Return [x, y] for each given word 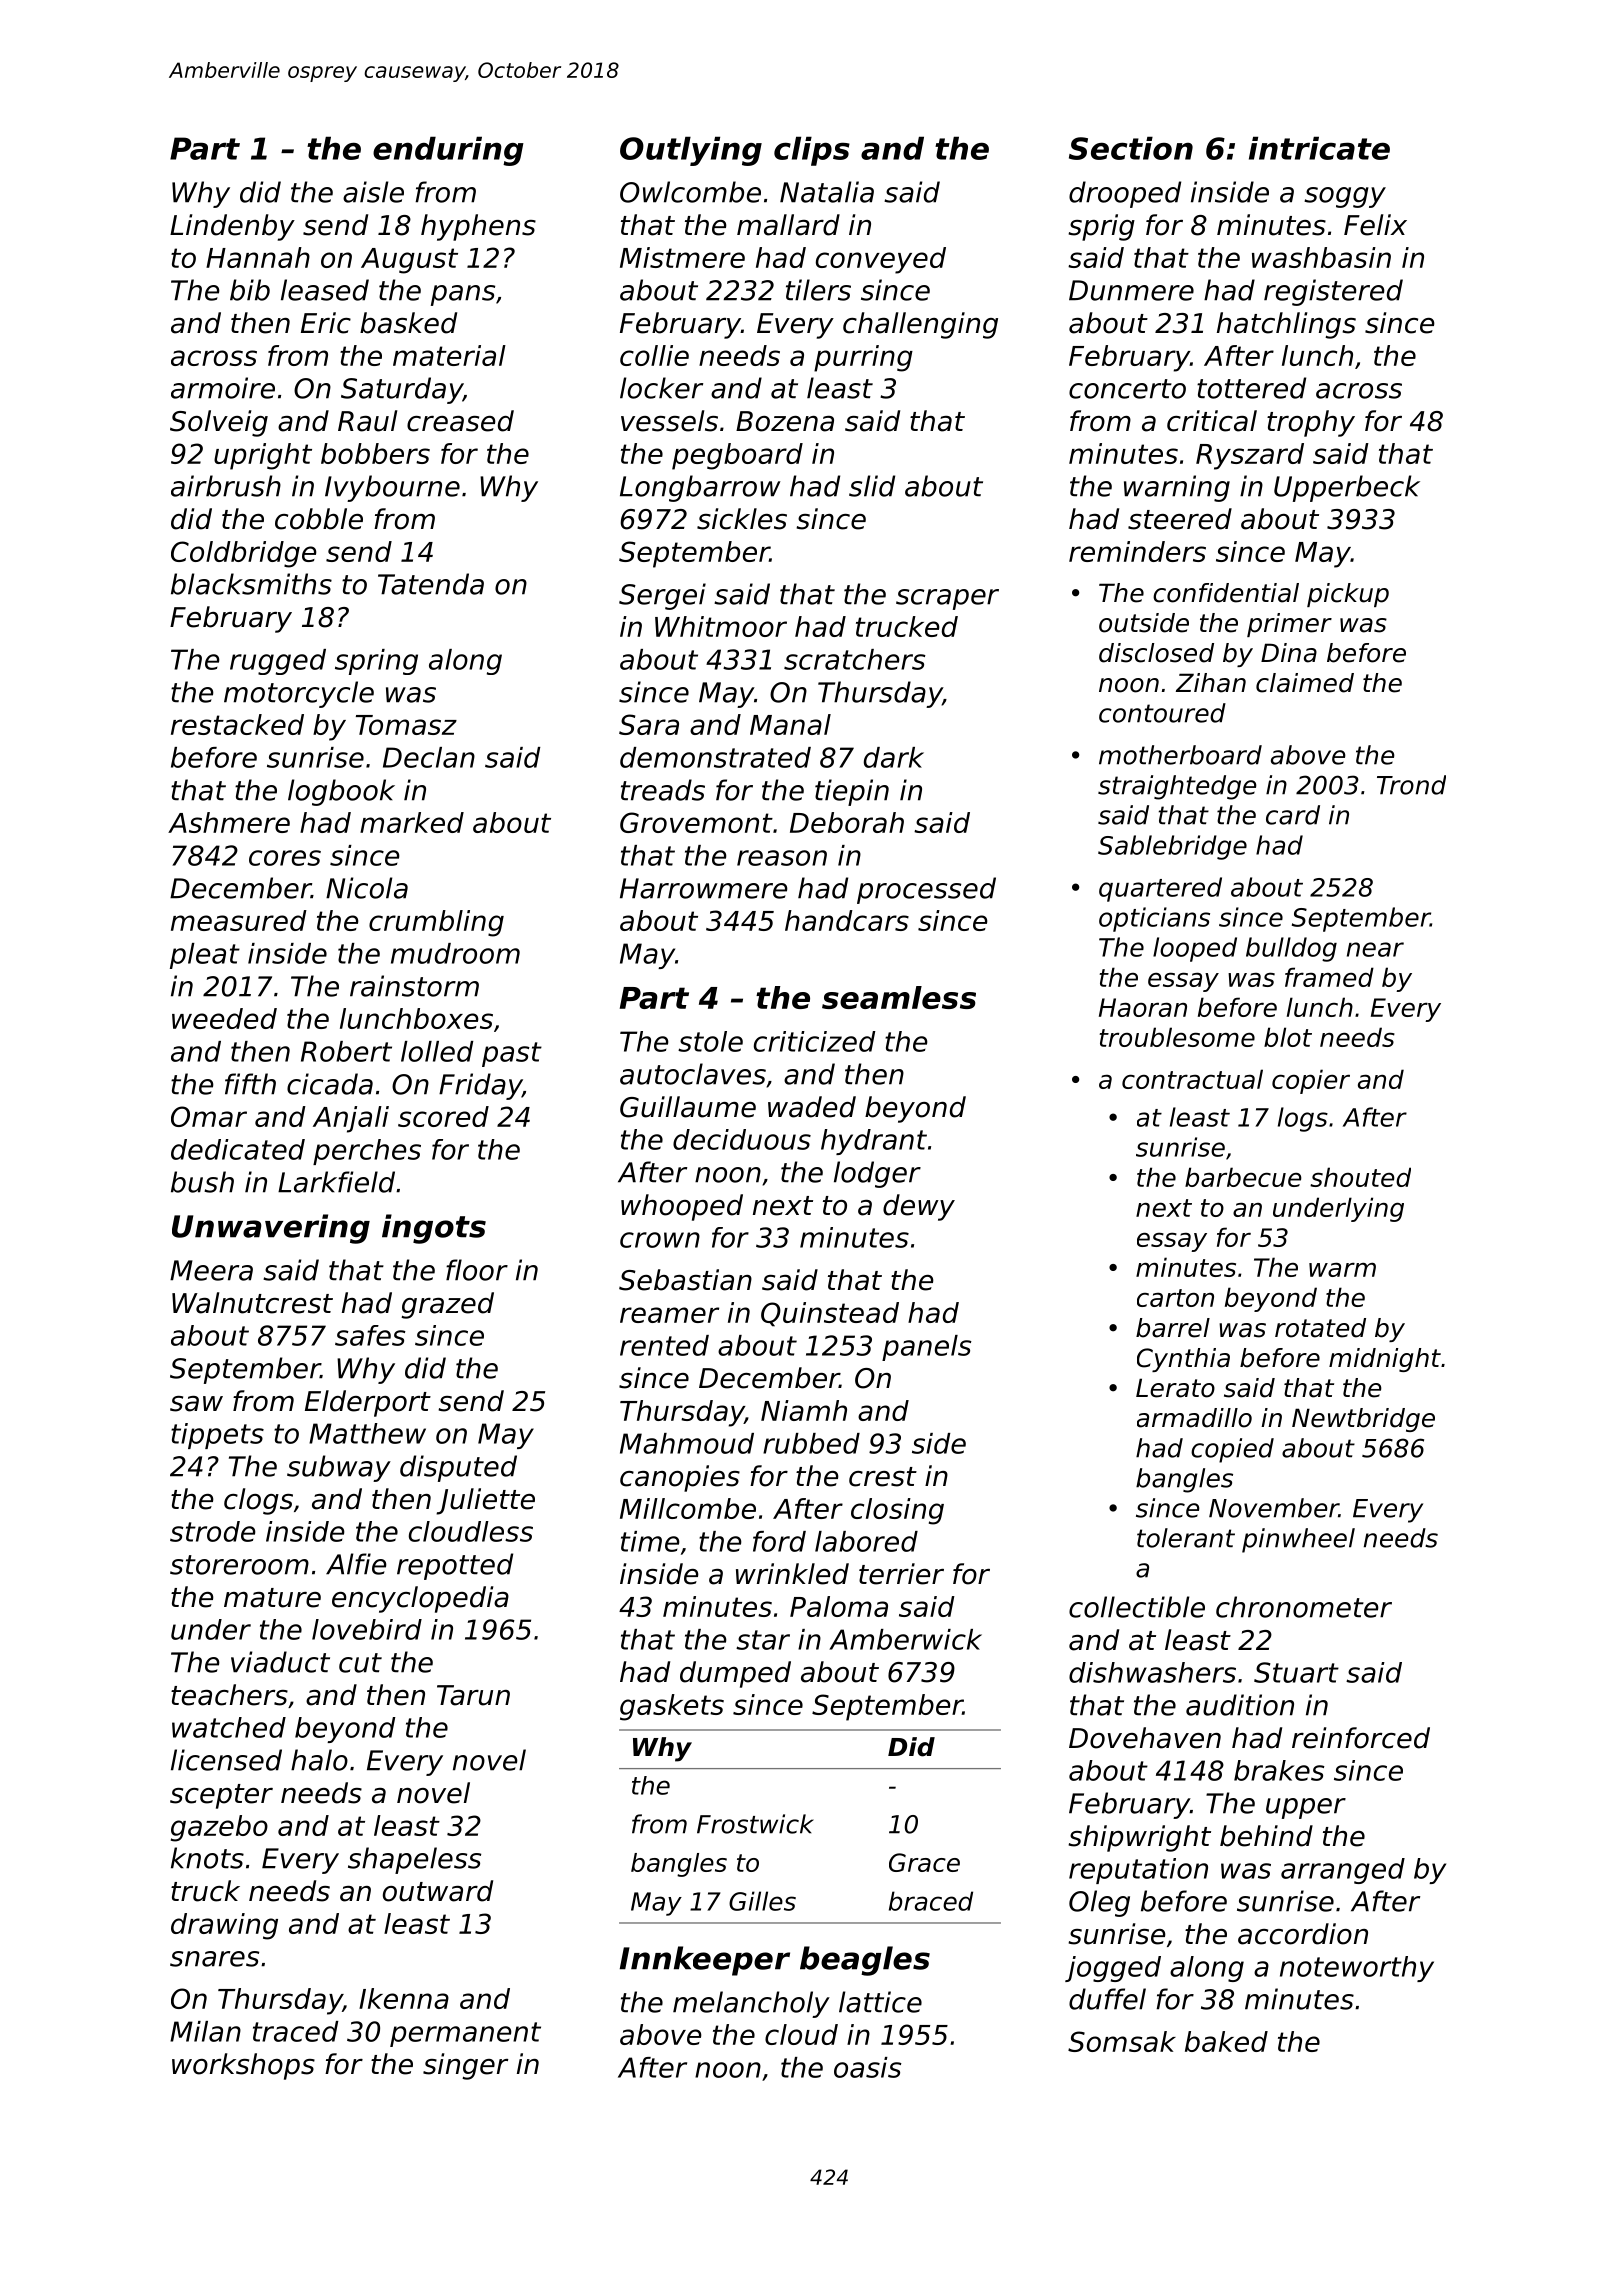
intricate [1319, 148]
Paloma [839, 1606]
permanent [465, 2034]
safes [370, 1335]
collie [654, 355]
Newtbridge [1363, 1420]
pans [463, 295]
